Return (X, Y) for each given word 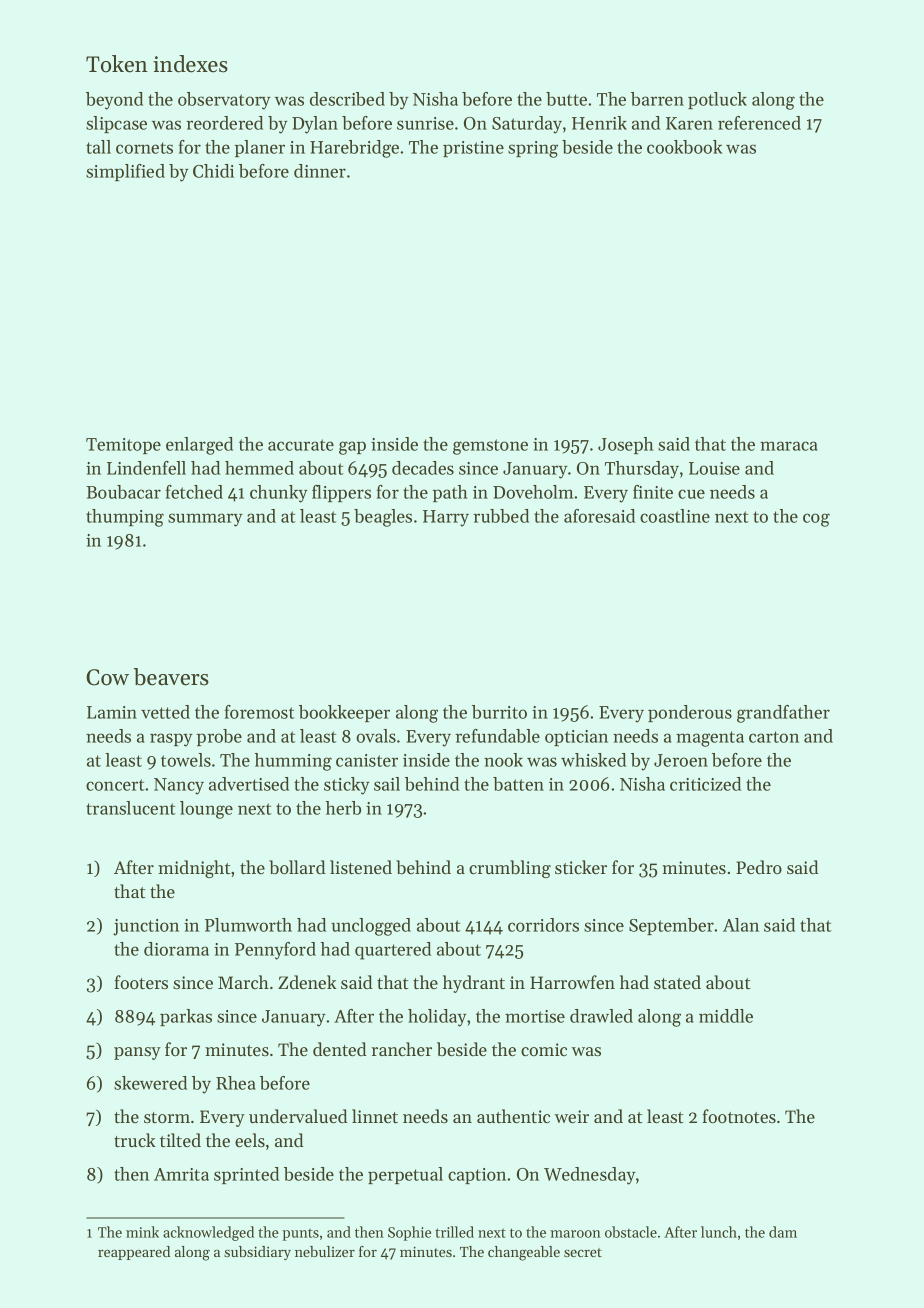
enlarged (199, 446)
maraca (788, 446)
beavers (171, 677)
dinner (320, 171)
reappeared (134, 1253)
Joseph (626, 445)
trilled (454, 1232)
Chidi (213, 171)
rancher (401, 1049)
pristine (473, 149)
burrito (499, 712)
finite (653, 492)
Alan (741, 925)
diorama (176, 949)
